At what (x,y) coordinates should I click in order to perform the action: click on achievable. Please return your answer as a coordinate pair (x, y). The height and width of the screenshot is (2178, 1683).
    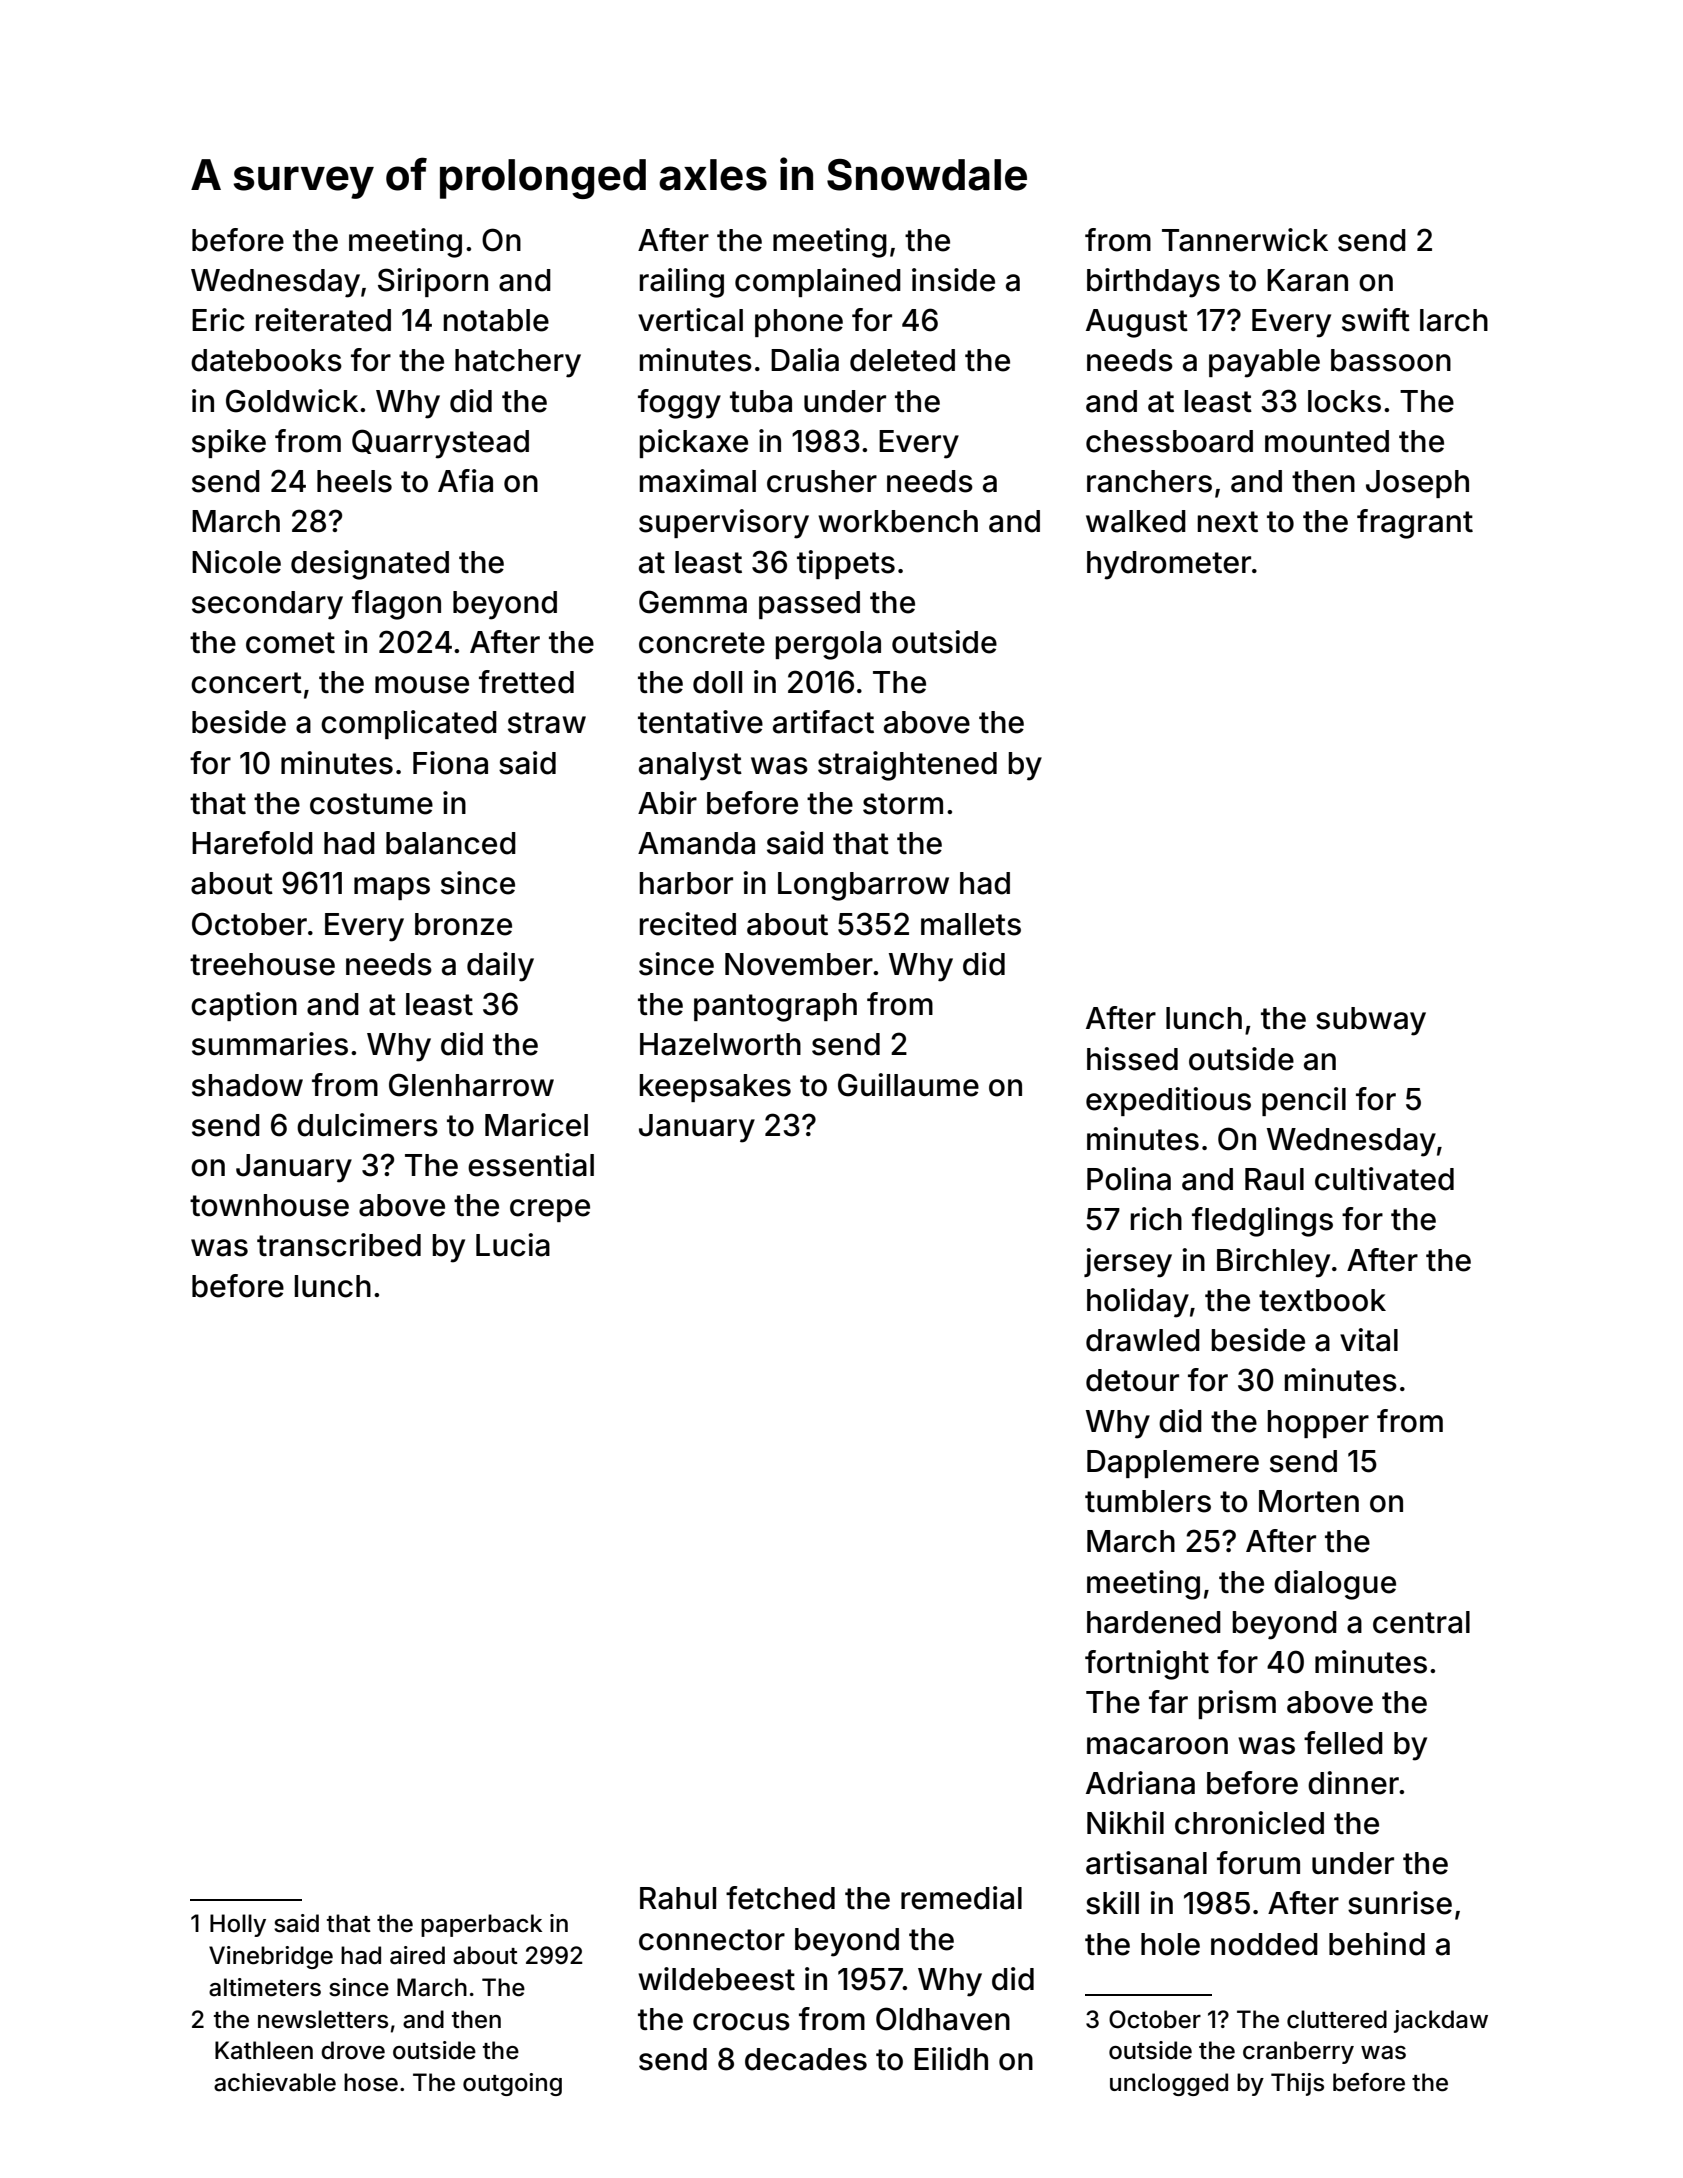
    Looking at the image, I should click on (275, 2082).
